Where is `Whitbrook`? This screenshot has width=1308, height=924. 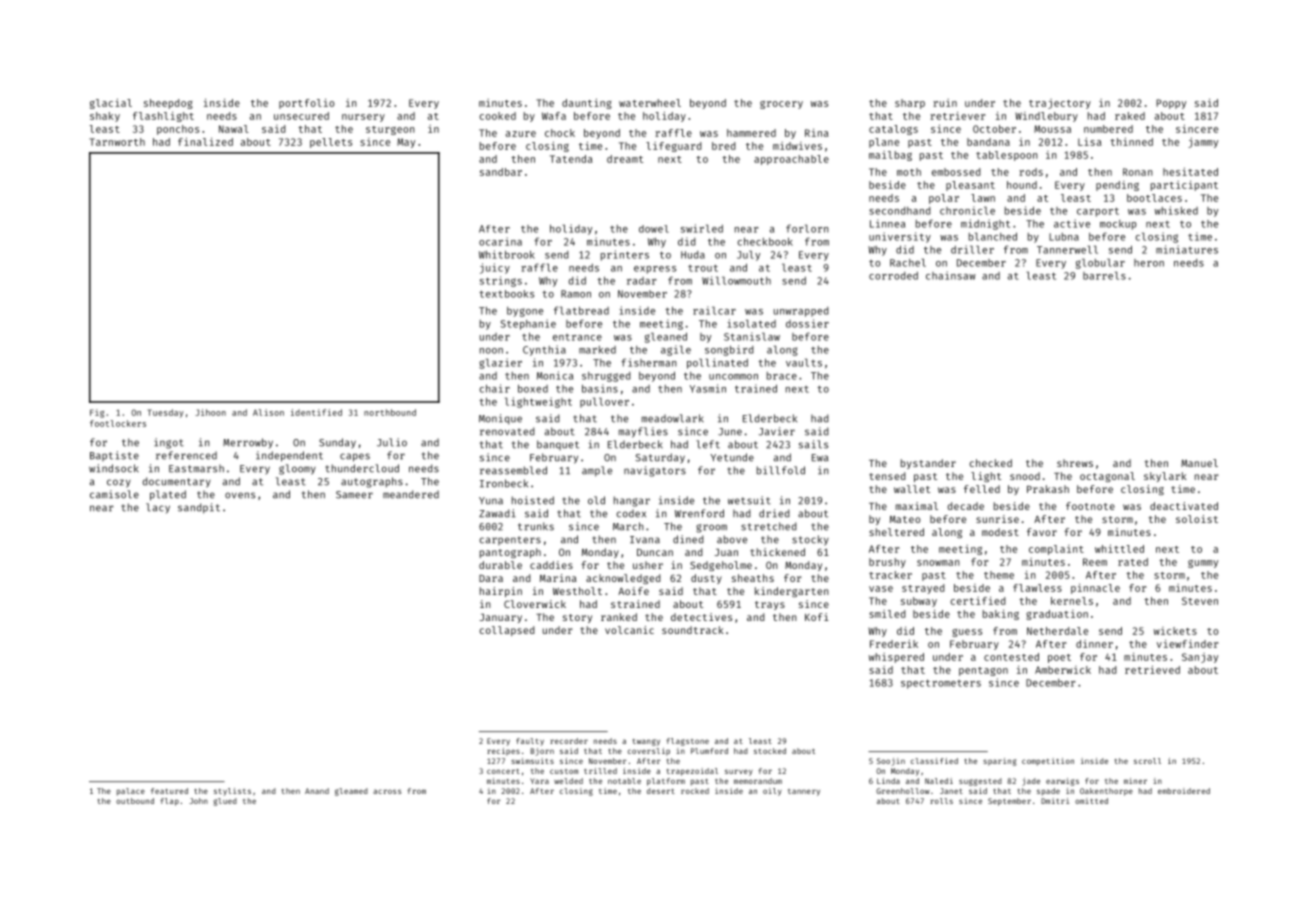 Whitbrook is located at coordinates (507, 254).
